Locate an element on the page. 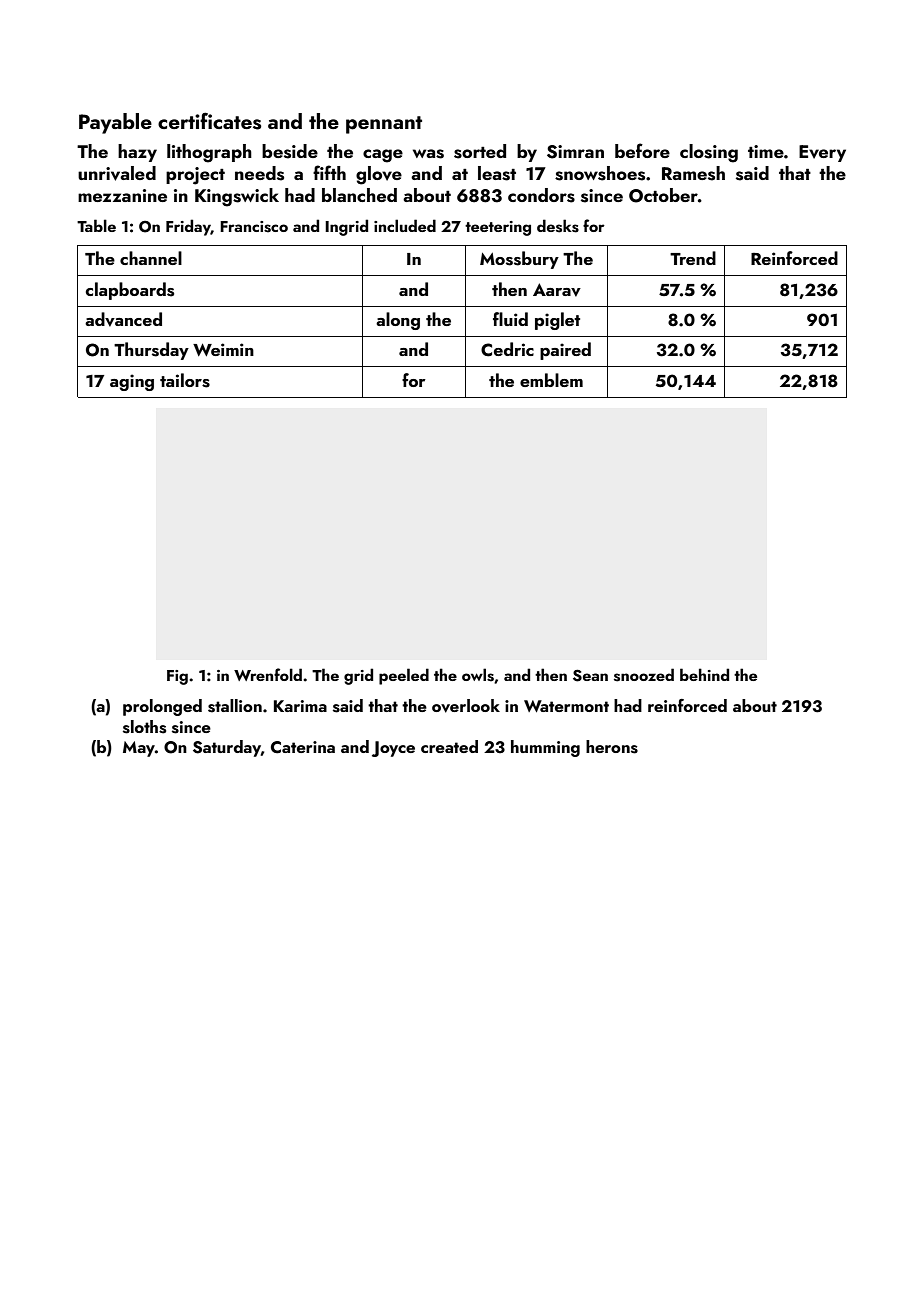 The width and height of the page is (924, 1314). peeled is located at coordinates (404, 676).
